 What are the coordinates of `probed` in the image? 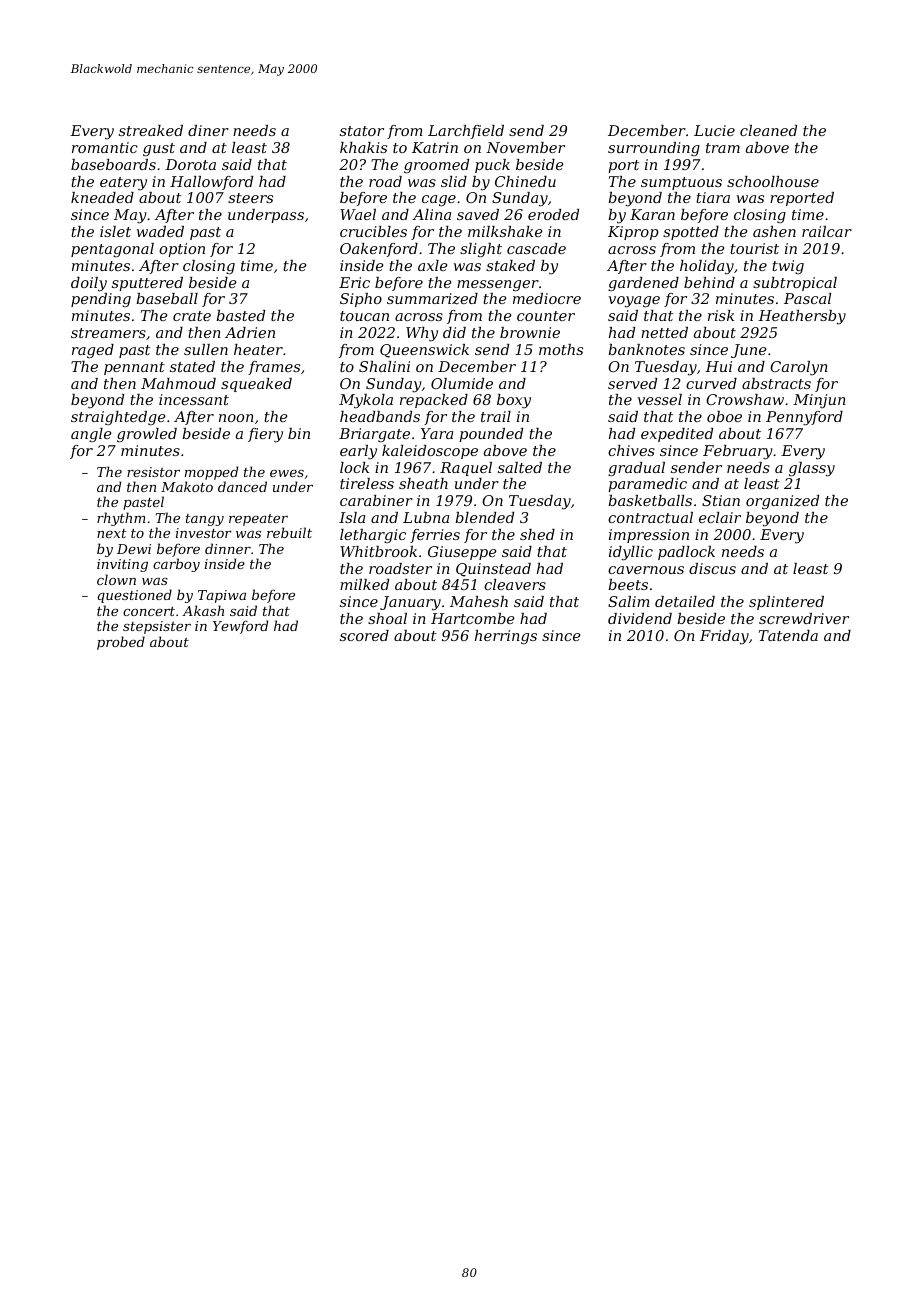 It's located at (121, 643).
